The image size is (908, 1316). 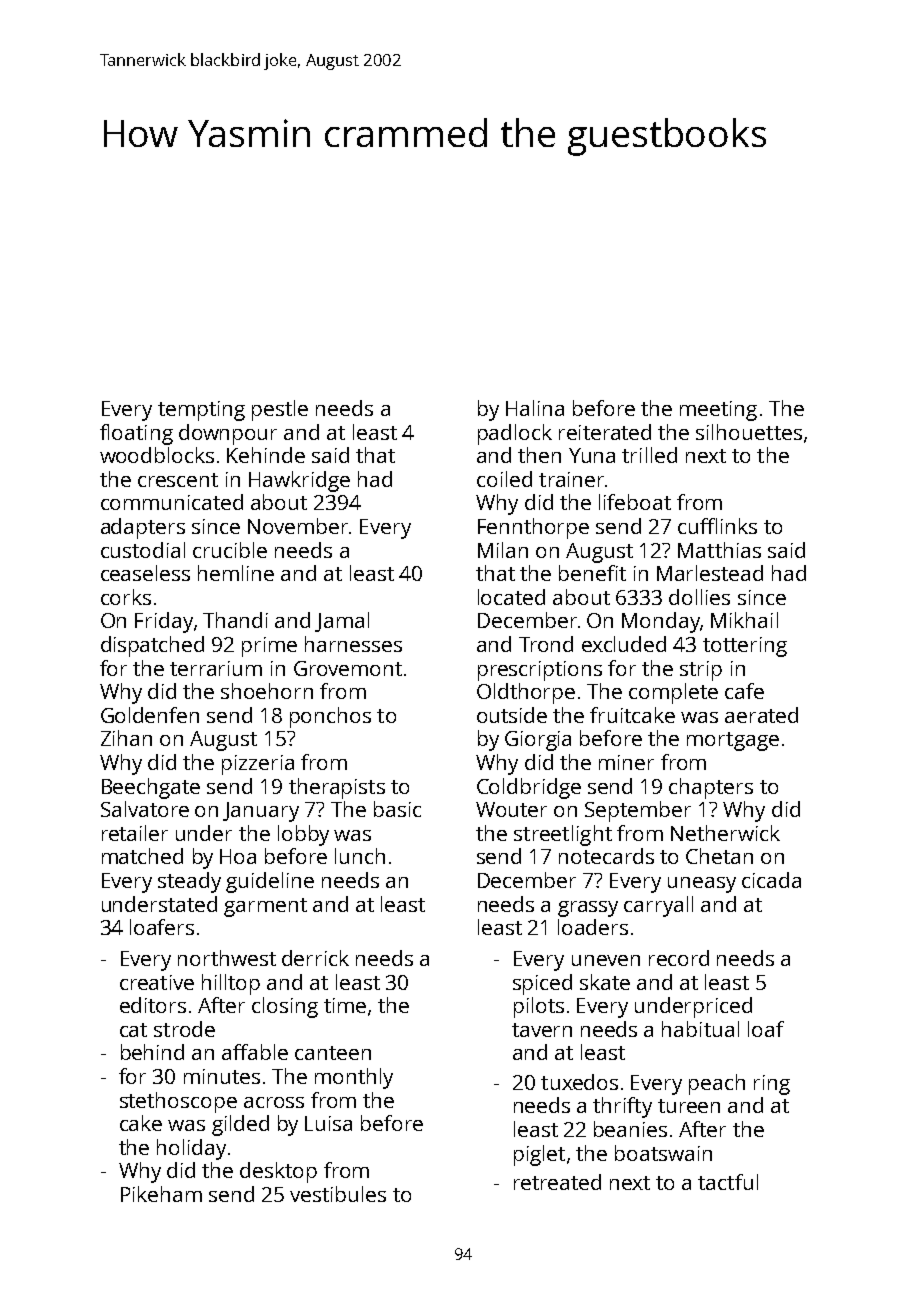 I want to click on spiced, so click(x=542, y=984).
